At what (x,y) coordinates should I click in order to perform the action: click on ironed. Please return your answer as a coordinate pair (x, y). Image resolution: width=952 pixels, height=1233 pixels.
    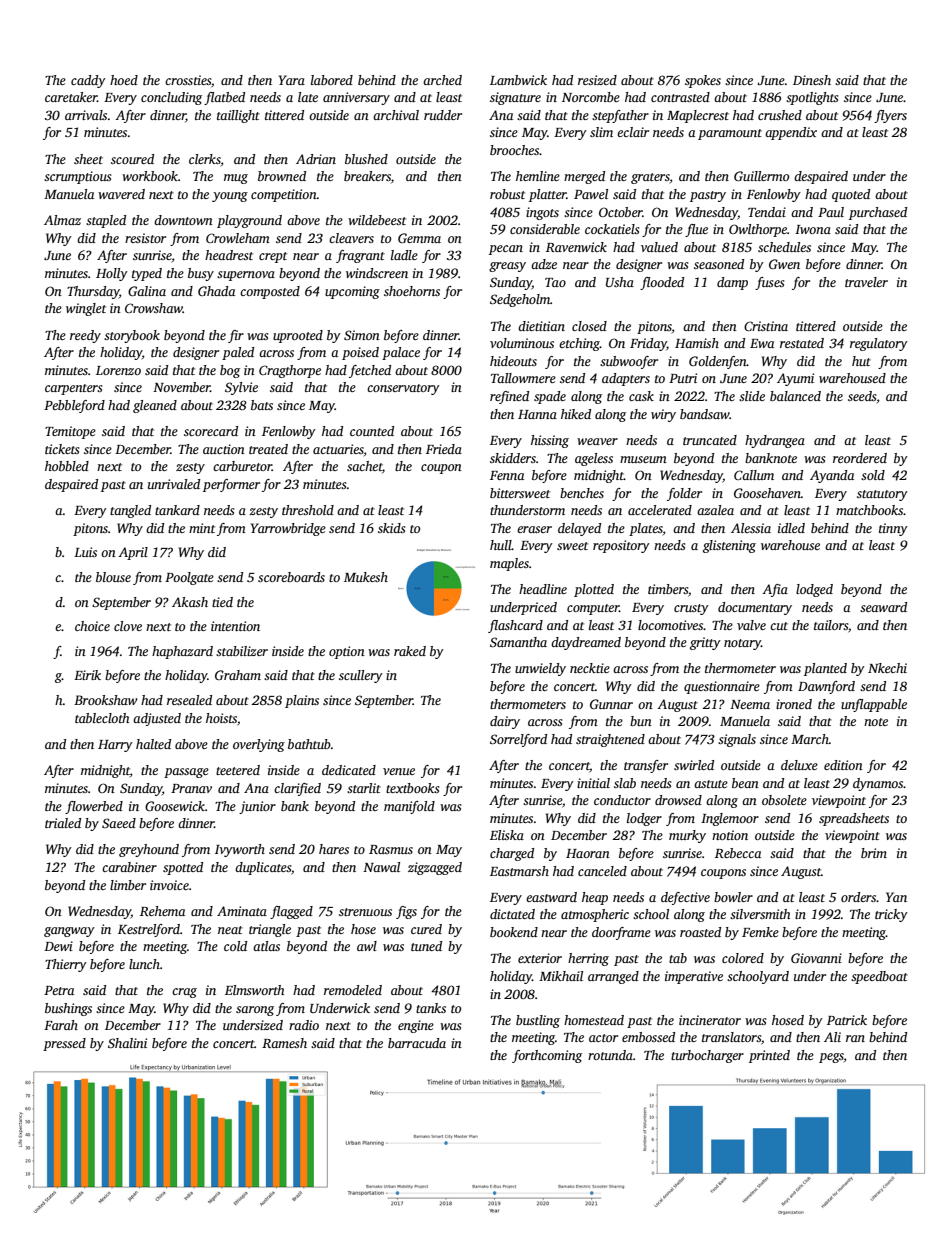
    Looking at the image, I should click on (794, 704).
